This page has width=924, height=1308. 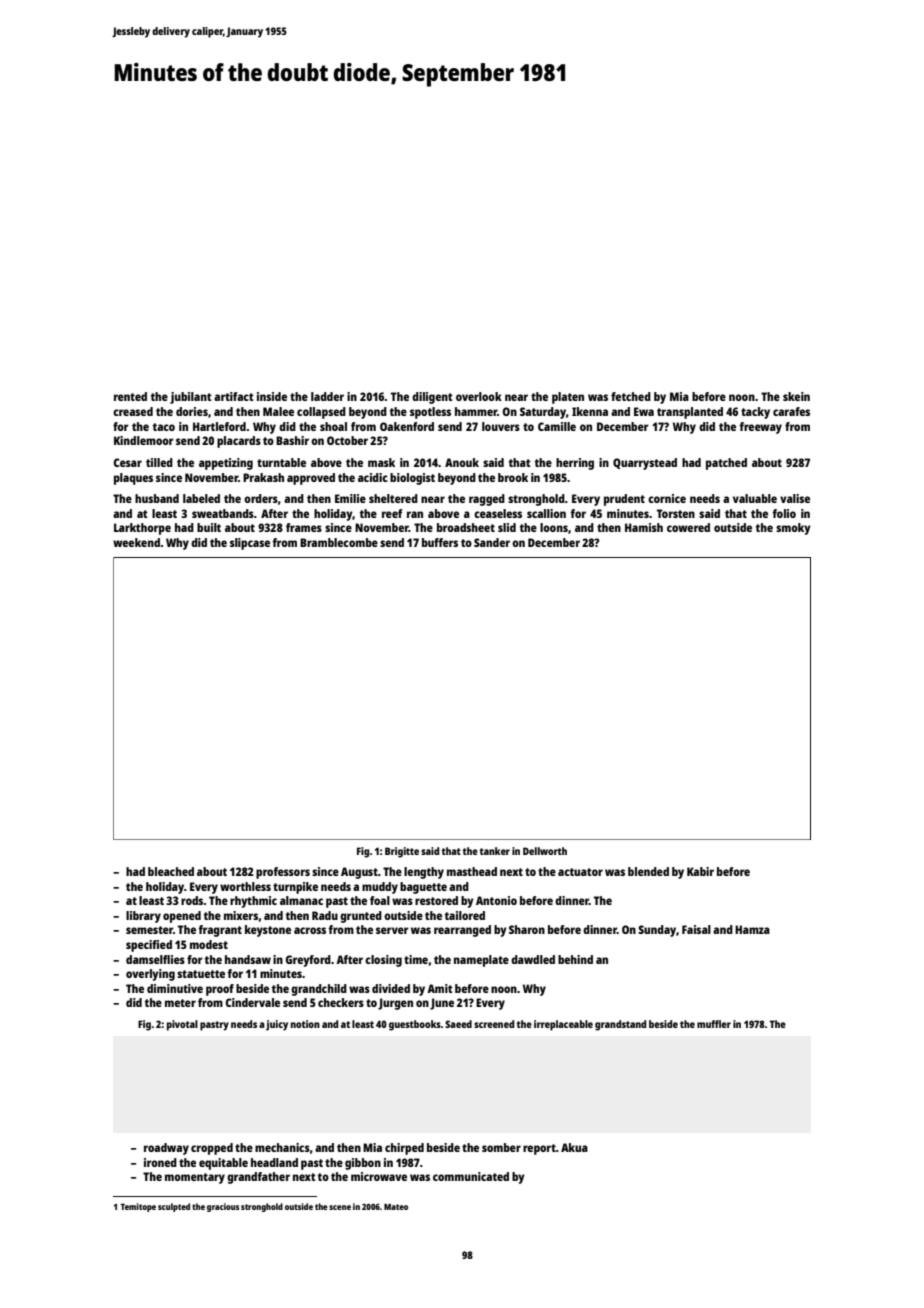 I want to click on artifact, so click(x=234, y=396).
